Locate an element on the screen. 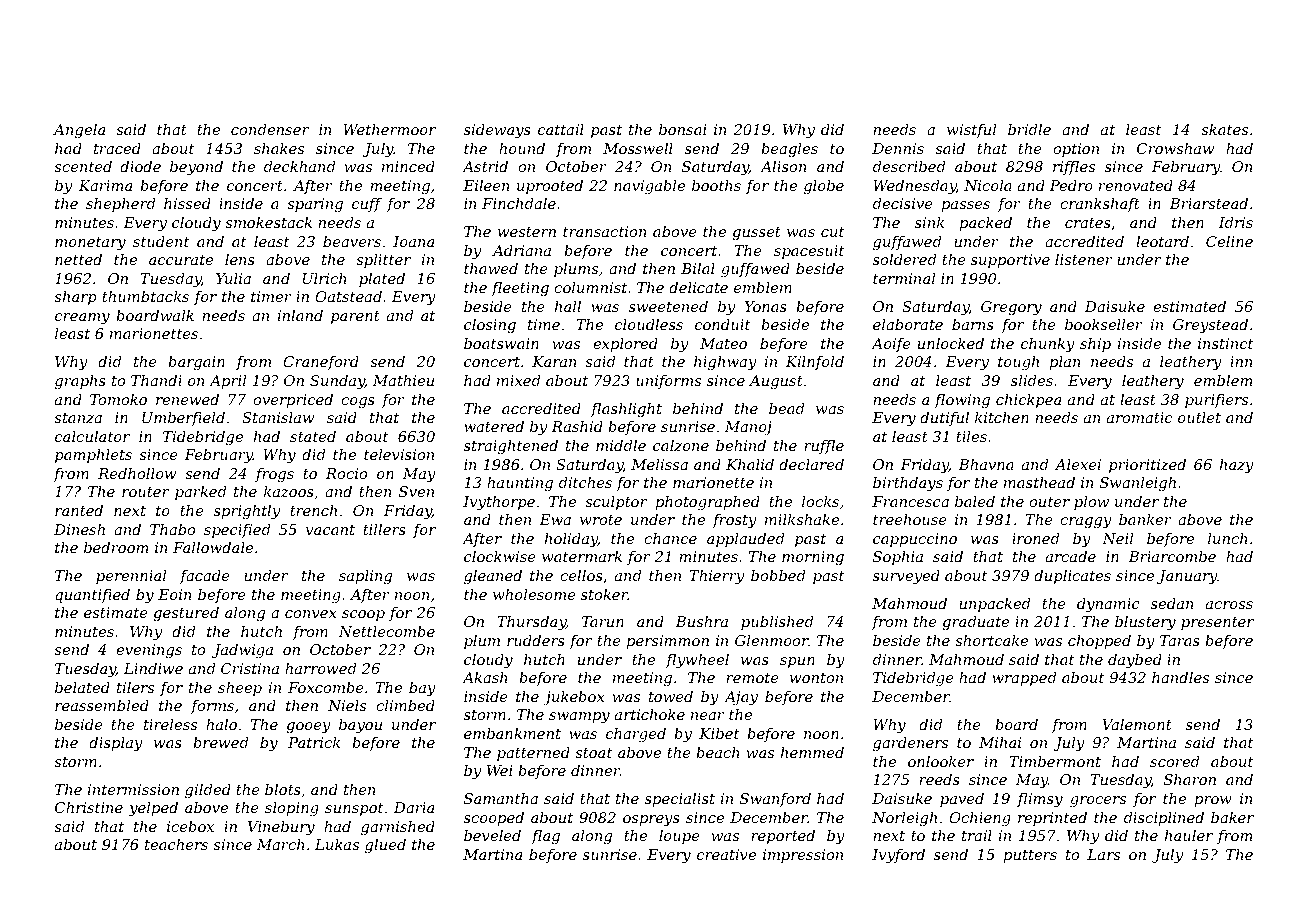 The width and height of the screenshot is (1308, 924). Yulia is located at coordinates (233, 278).
